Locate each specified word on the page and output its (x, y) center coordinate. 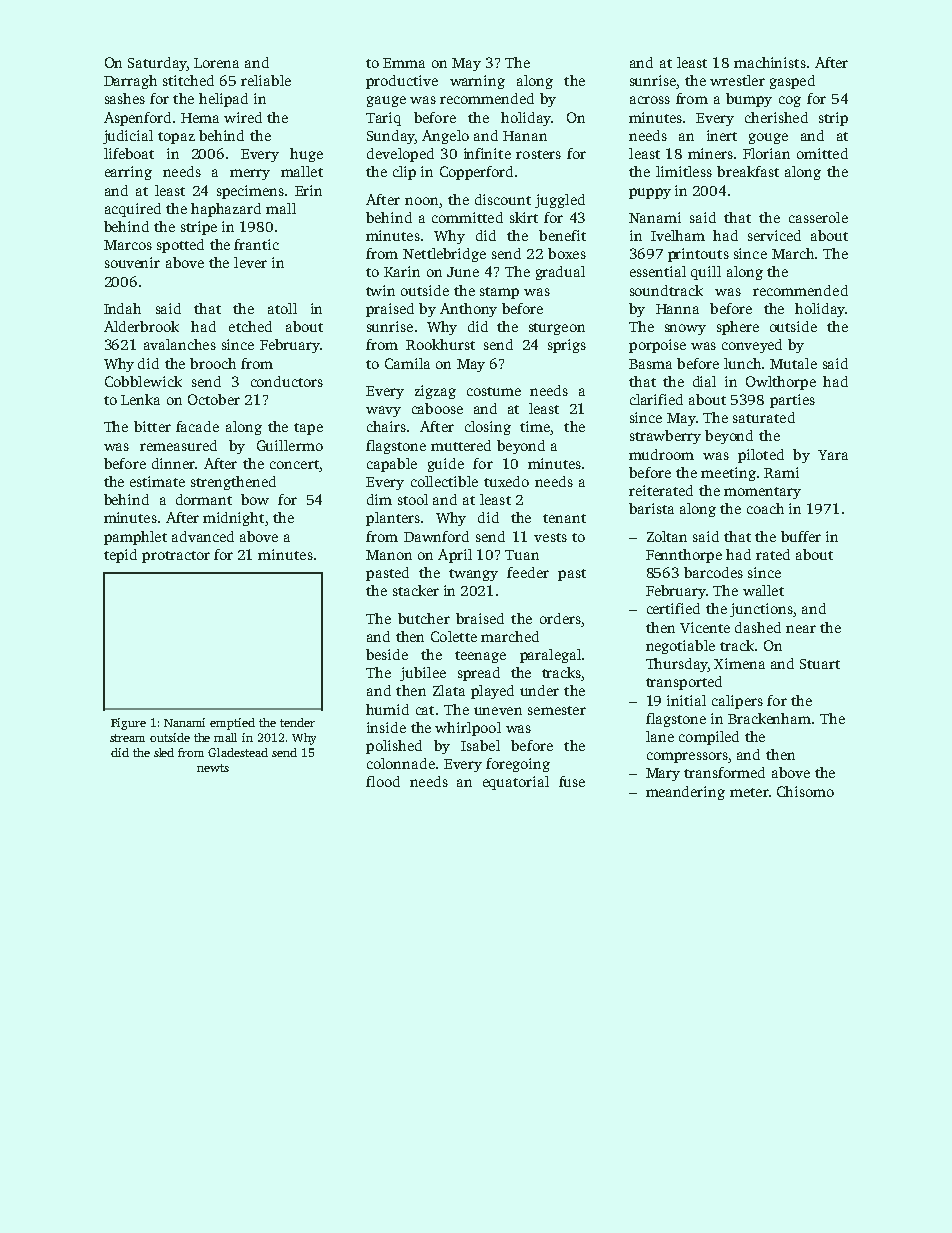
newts (213, 768)
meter (749, 792)
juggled (560, 201)
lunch (742, 363)
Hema (200, 118)
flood (383, 781)
